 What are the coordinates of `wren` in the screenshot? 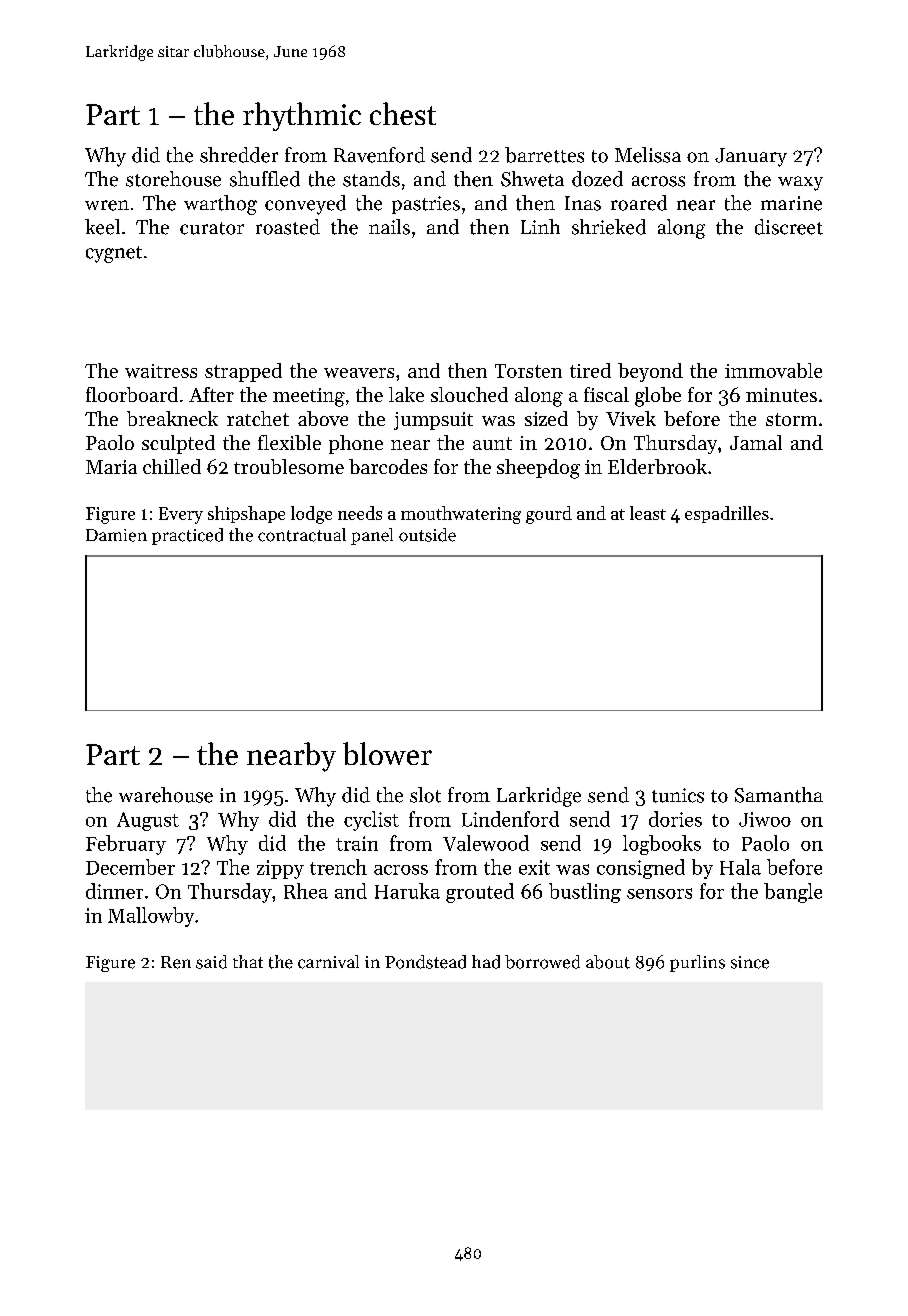 It's located at (107, 205).
